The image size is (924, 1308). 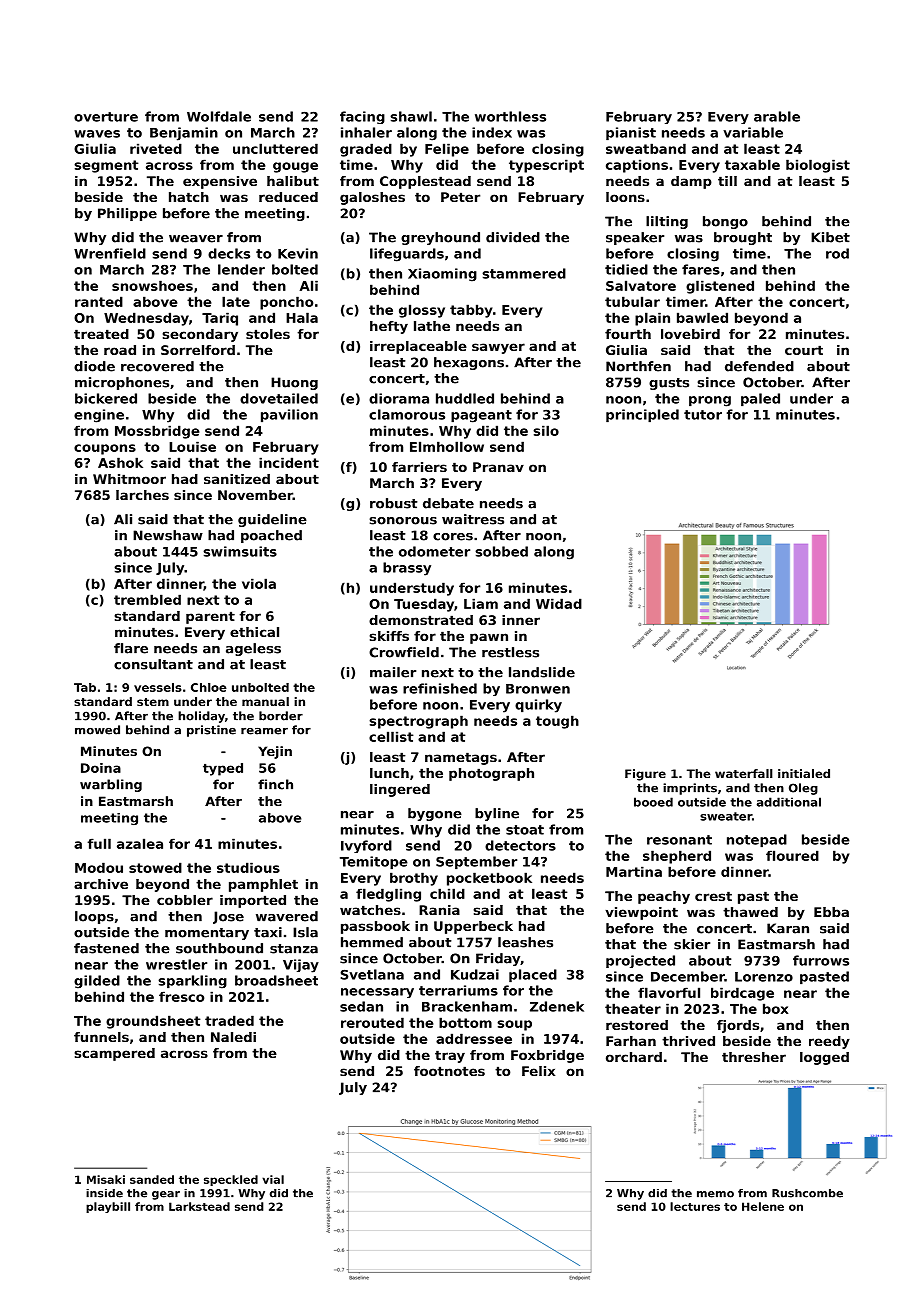 What do you see at coordinates (489, 879) in the page?
I see `pocketbook` at bounding box center [489, 879].
